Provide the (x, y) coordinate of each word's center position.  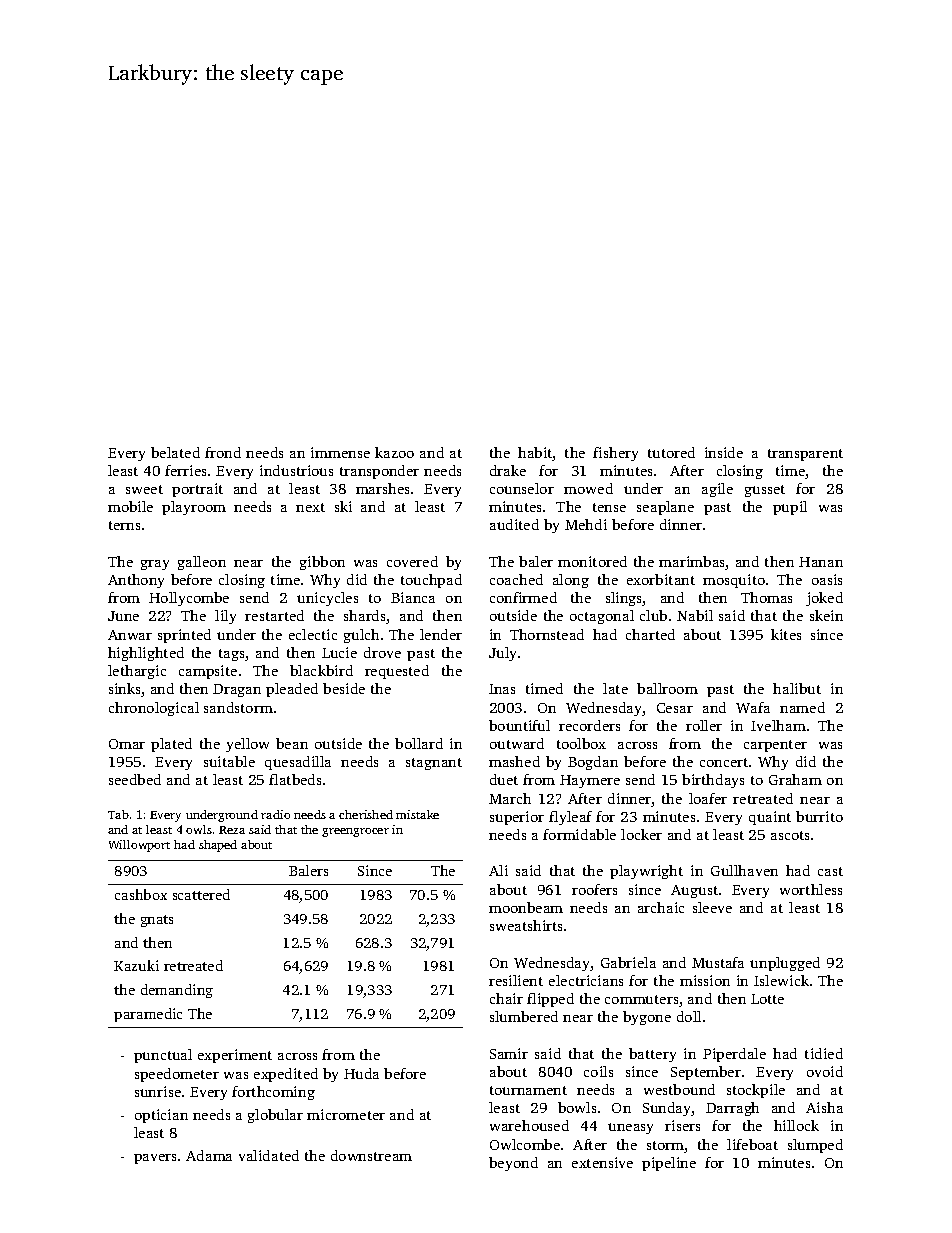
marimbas (692, 563)
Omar (127, 744)
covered (412, 561)
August (694, 891)
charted (650, 634)
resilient (516, 980)
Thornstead (547, 634)
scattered (201, 894)
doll (689, 1016)
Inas (502, 689)
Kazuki (136, 965)
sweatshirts (526, 925)
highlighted (146, 654)
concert (724, 762)
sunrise (158, 1091)
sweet (144, 489)
